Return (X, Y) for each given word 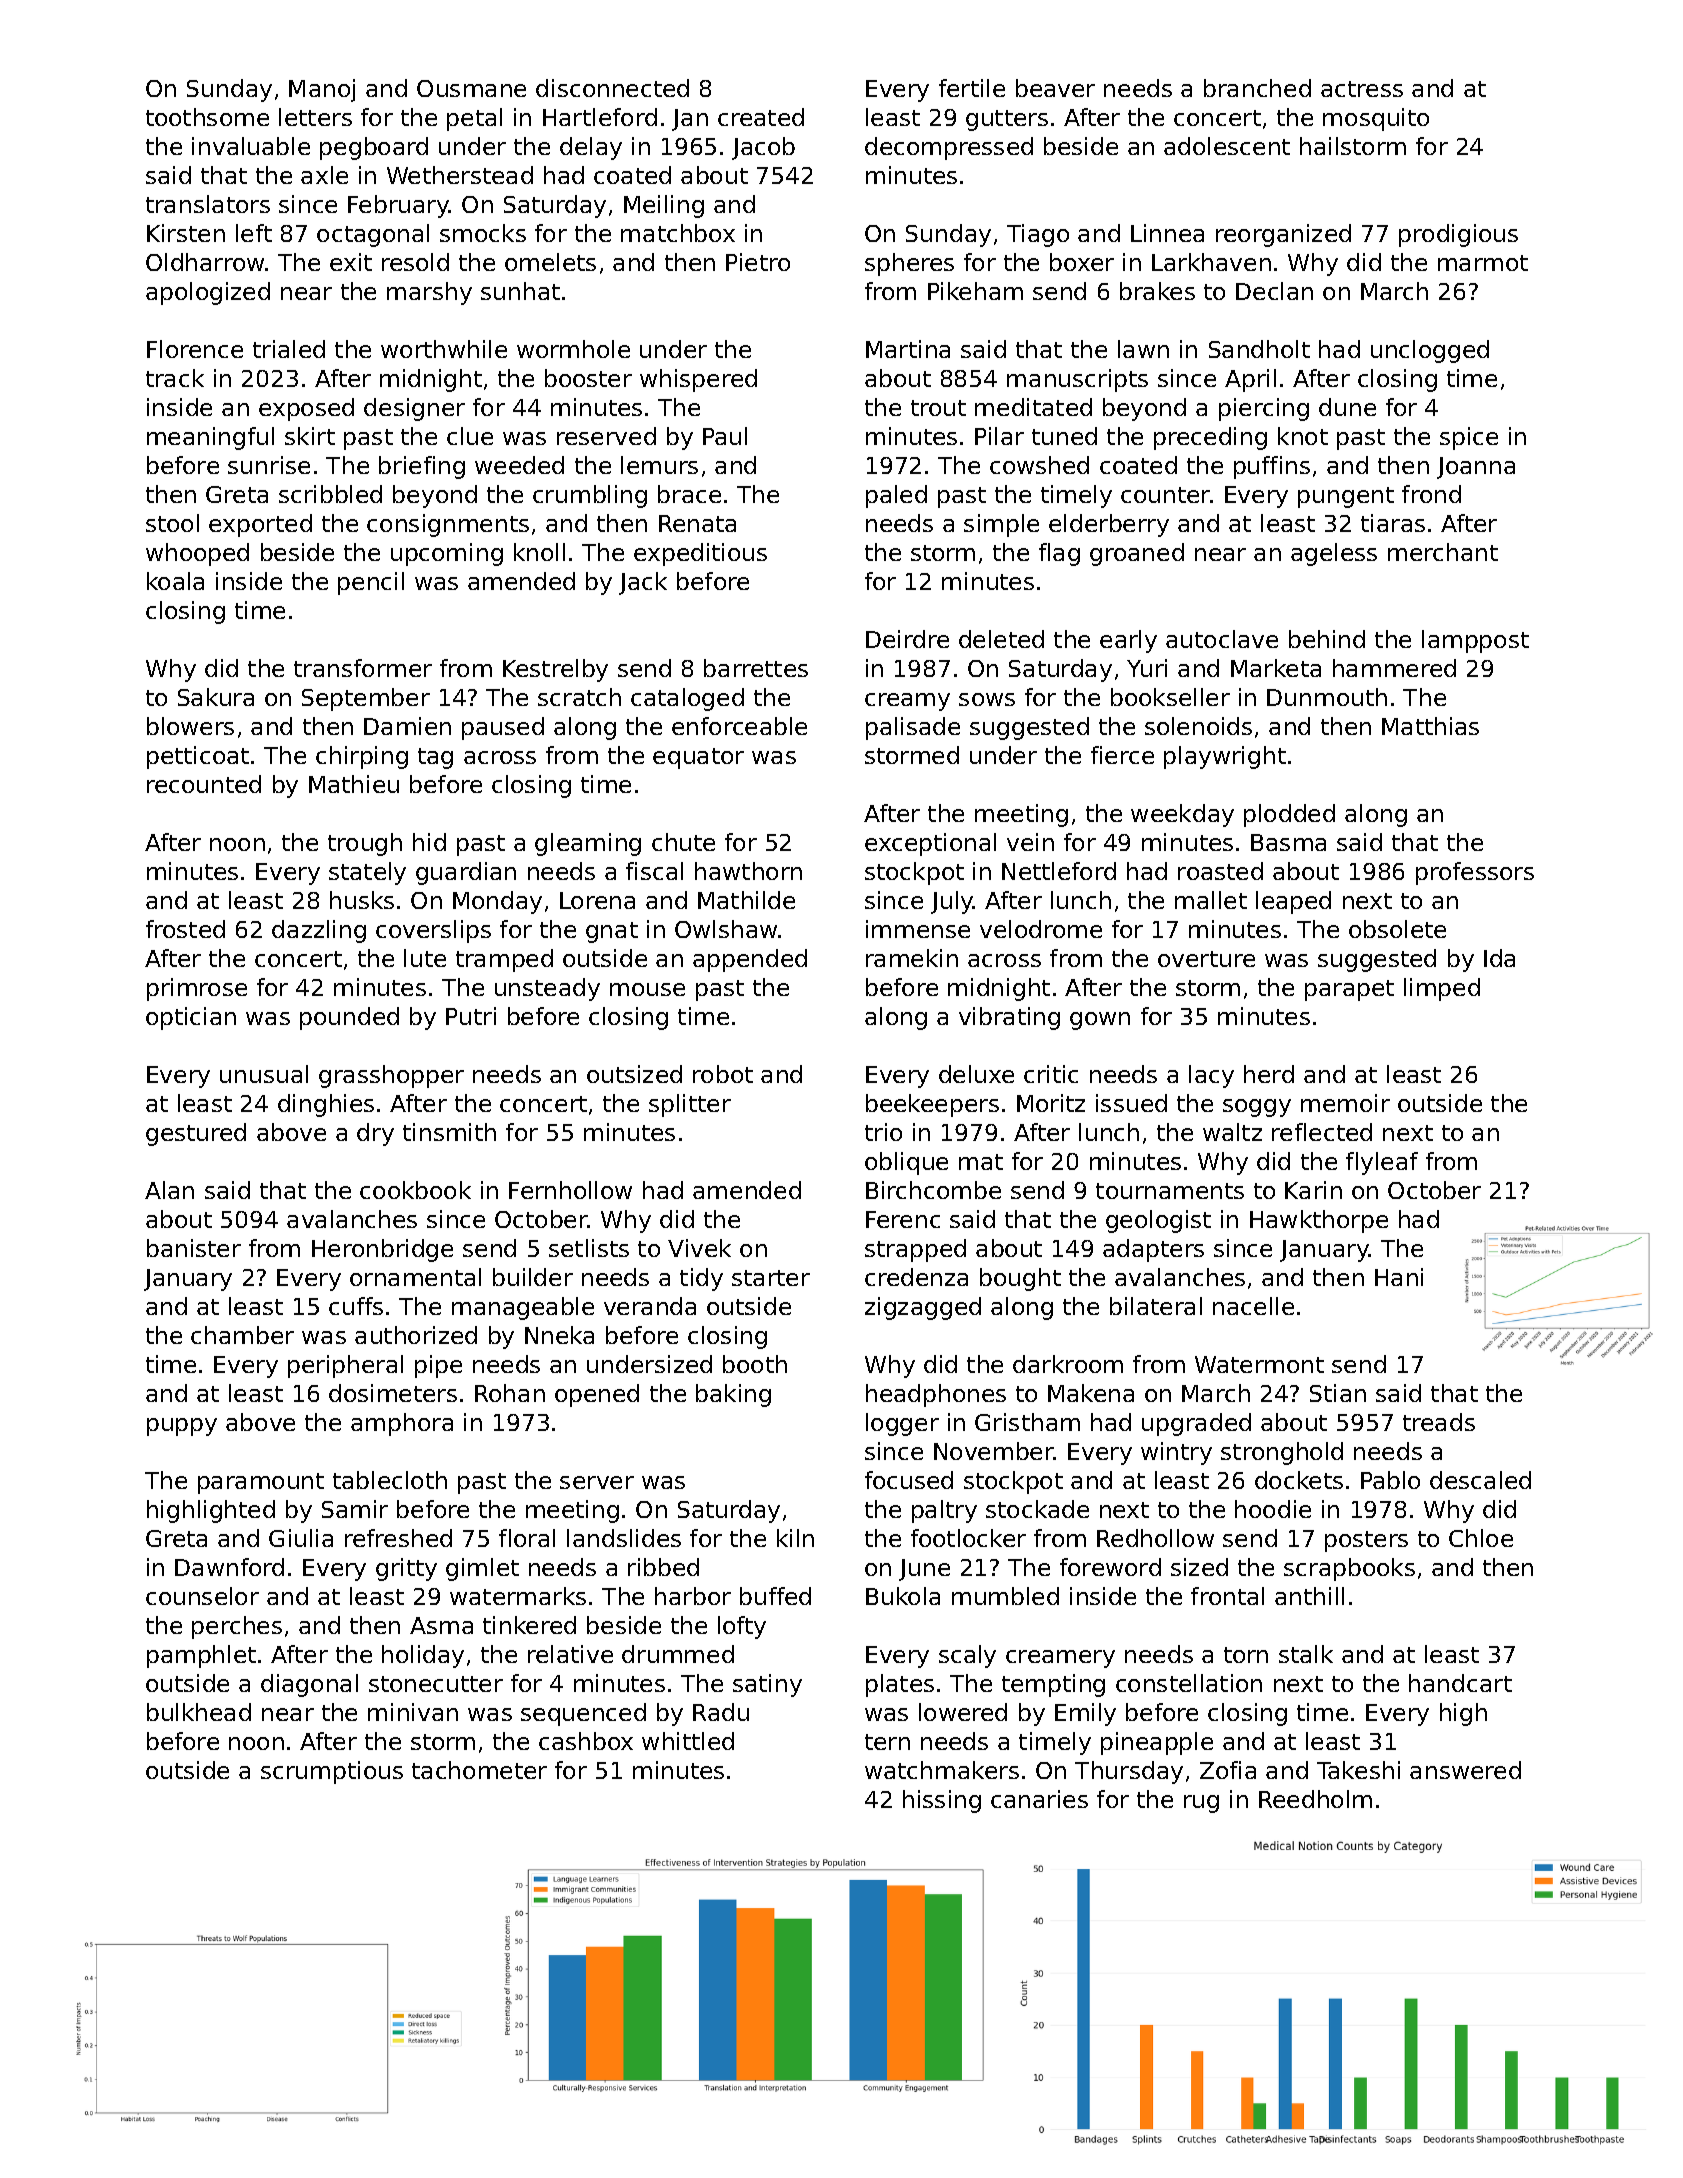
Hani (1399, 1277)
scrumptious (332, 1772)
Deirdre (907, 639)
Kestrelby (555, 670)
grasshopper (391, 1076)
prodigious (1458, 235)
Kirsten (186, 233)
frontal (1227, 1596)
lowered (963, 1712)
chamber (242, 1335)
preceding (1210, 438)
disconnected (612, 88)
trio (883, 1132)
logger (902, 1424)
